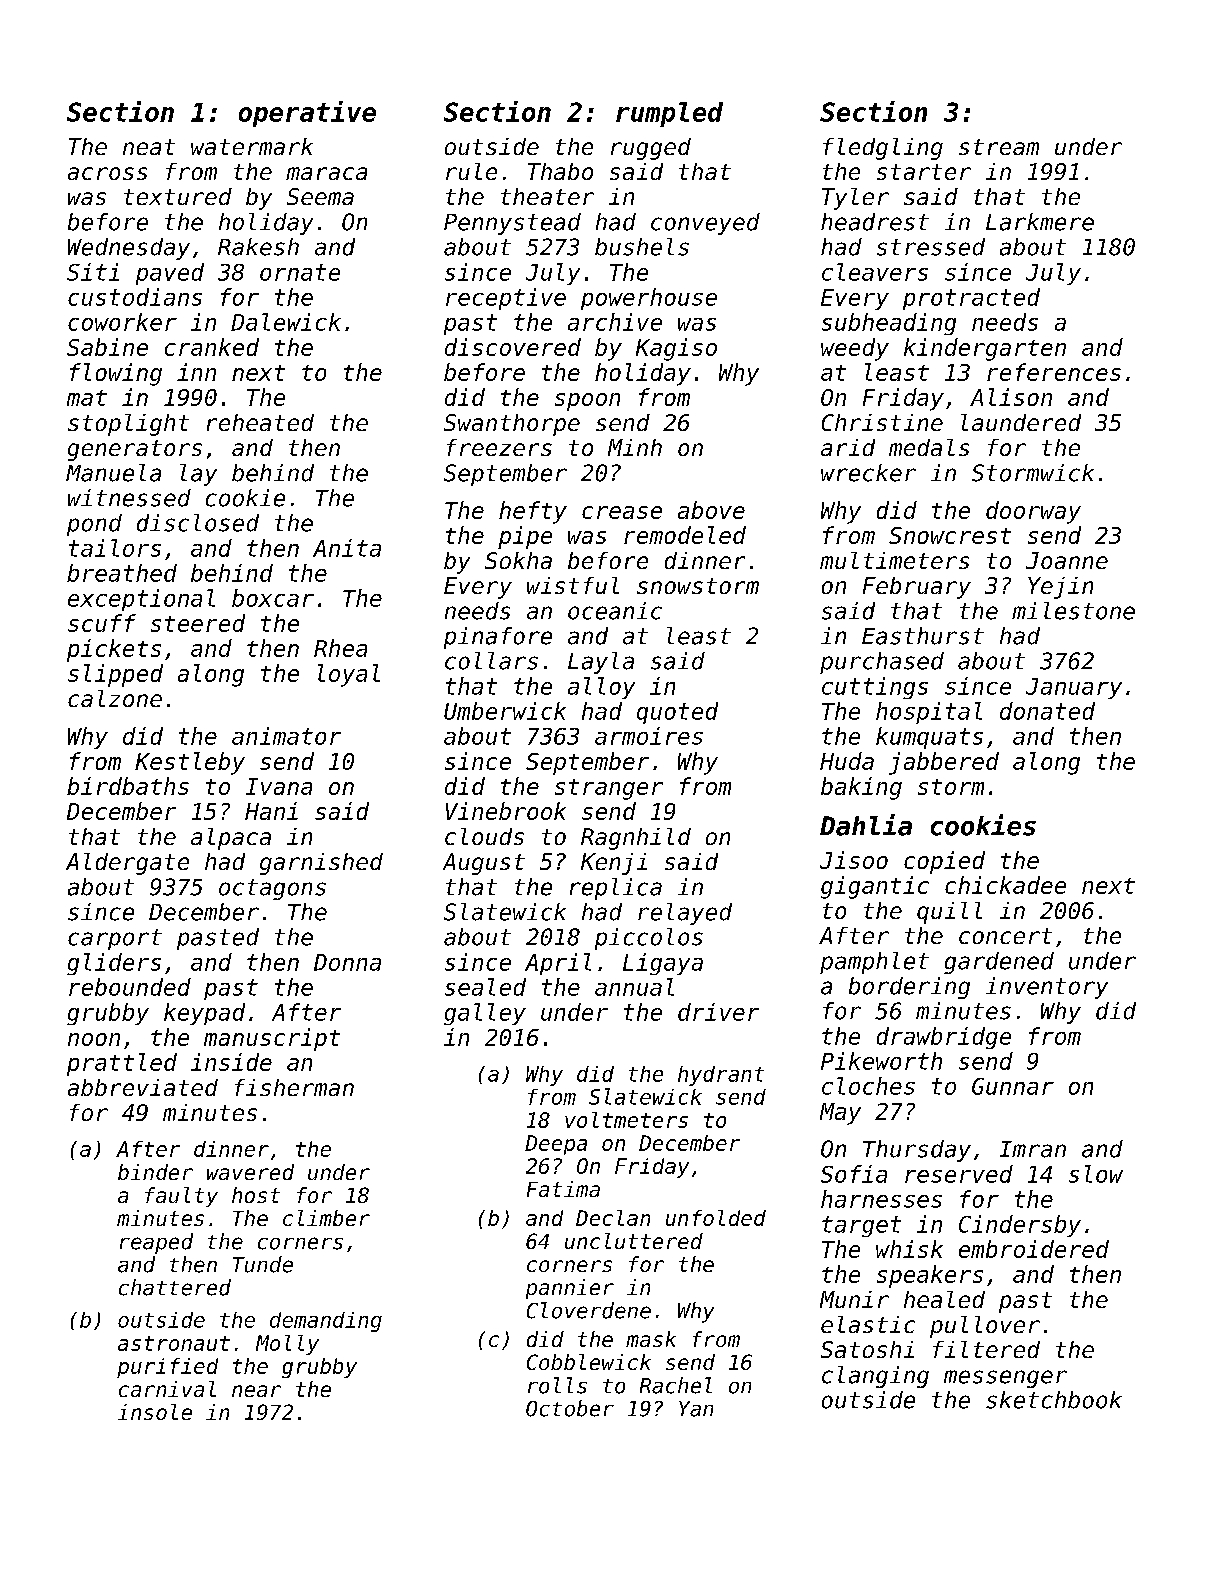 The height and width of the page is (1571, 1214). Describe the element at coordinates (1047, 988) in the page. I see `inventory` at that location.
